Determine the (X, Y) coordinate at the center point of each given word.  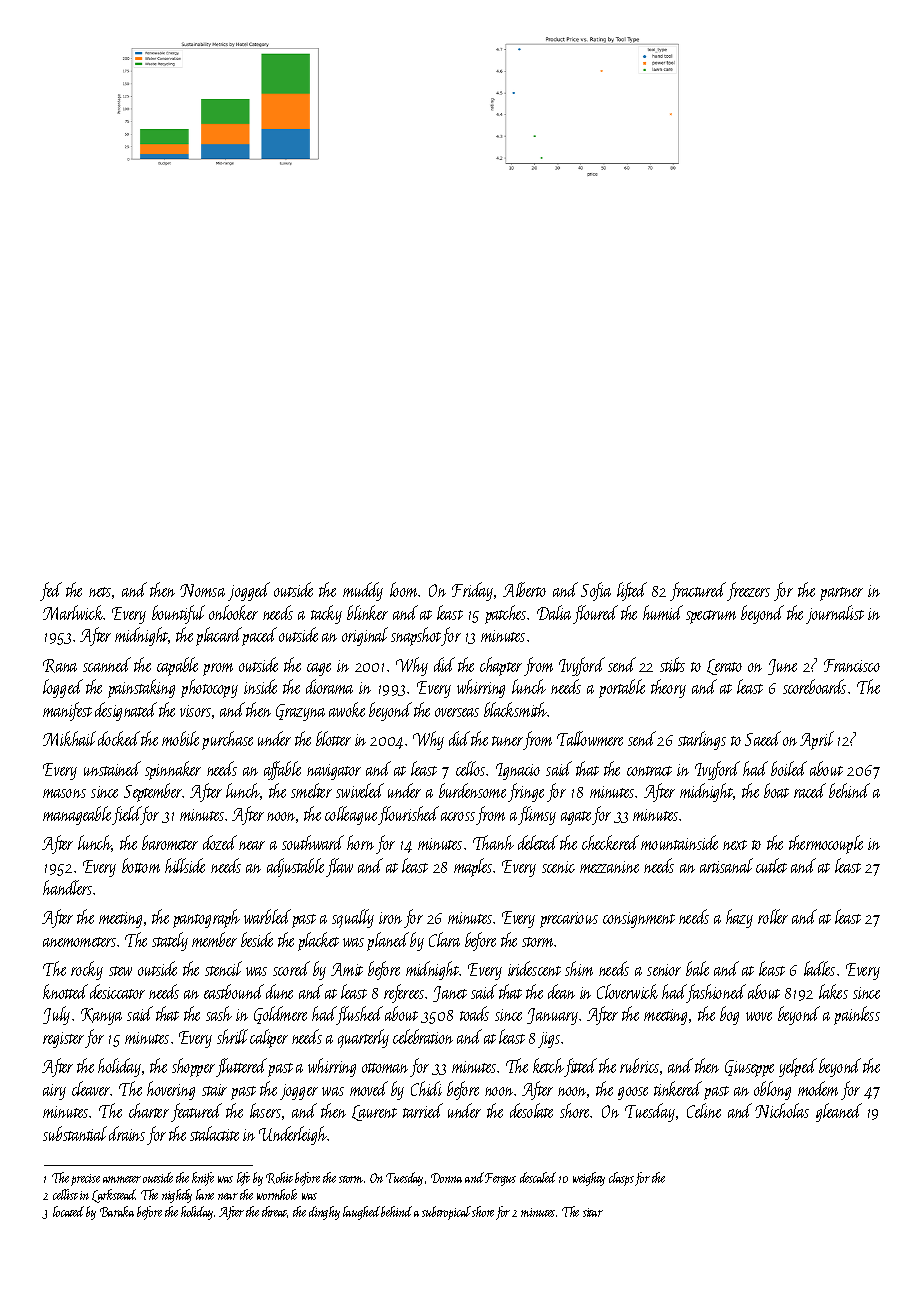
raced (810, 790)
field (127, 815)
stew (120, 971)
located (68, 1211)
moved (369, 1088)
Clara (444, 939)
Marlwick (73, 612)
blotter (333, 738)
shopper (193, 1067)
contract (649, 771)
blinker (367, 612)
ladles (819, 968)
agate (576, 818)
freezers (748, 591)
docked (119, 738)
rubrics (639, 1065)
